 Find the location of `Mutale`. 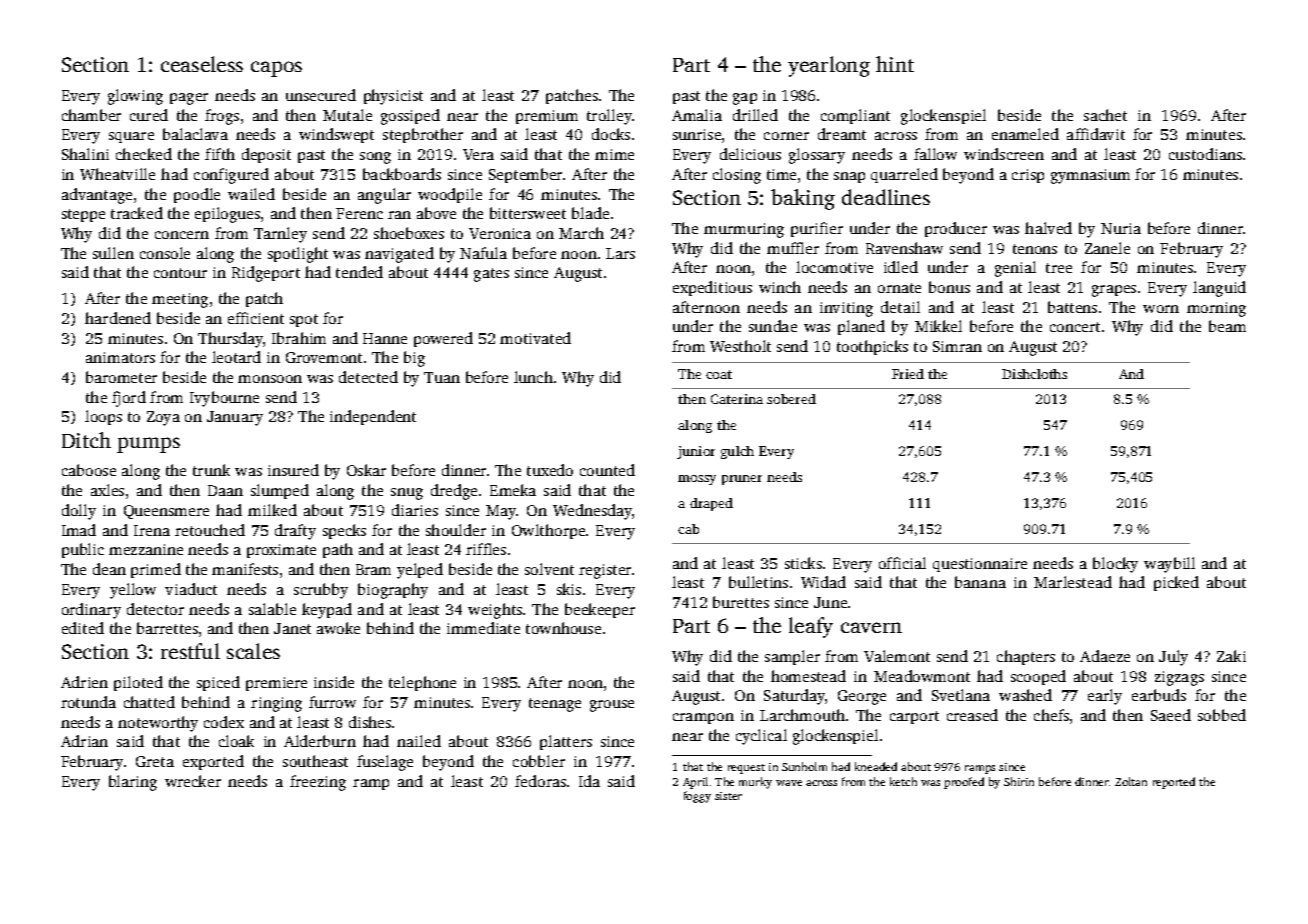

Mutale is located at coordinates (347, 115).
